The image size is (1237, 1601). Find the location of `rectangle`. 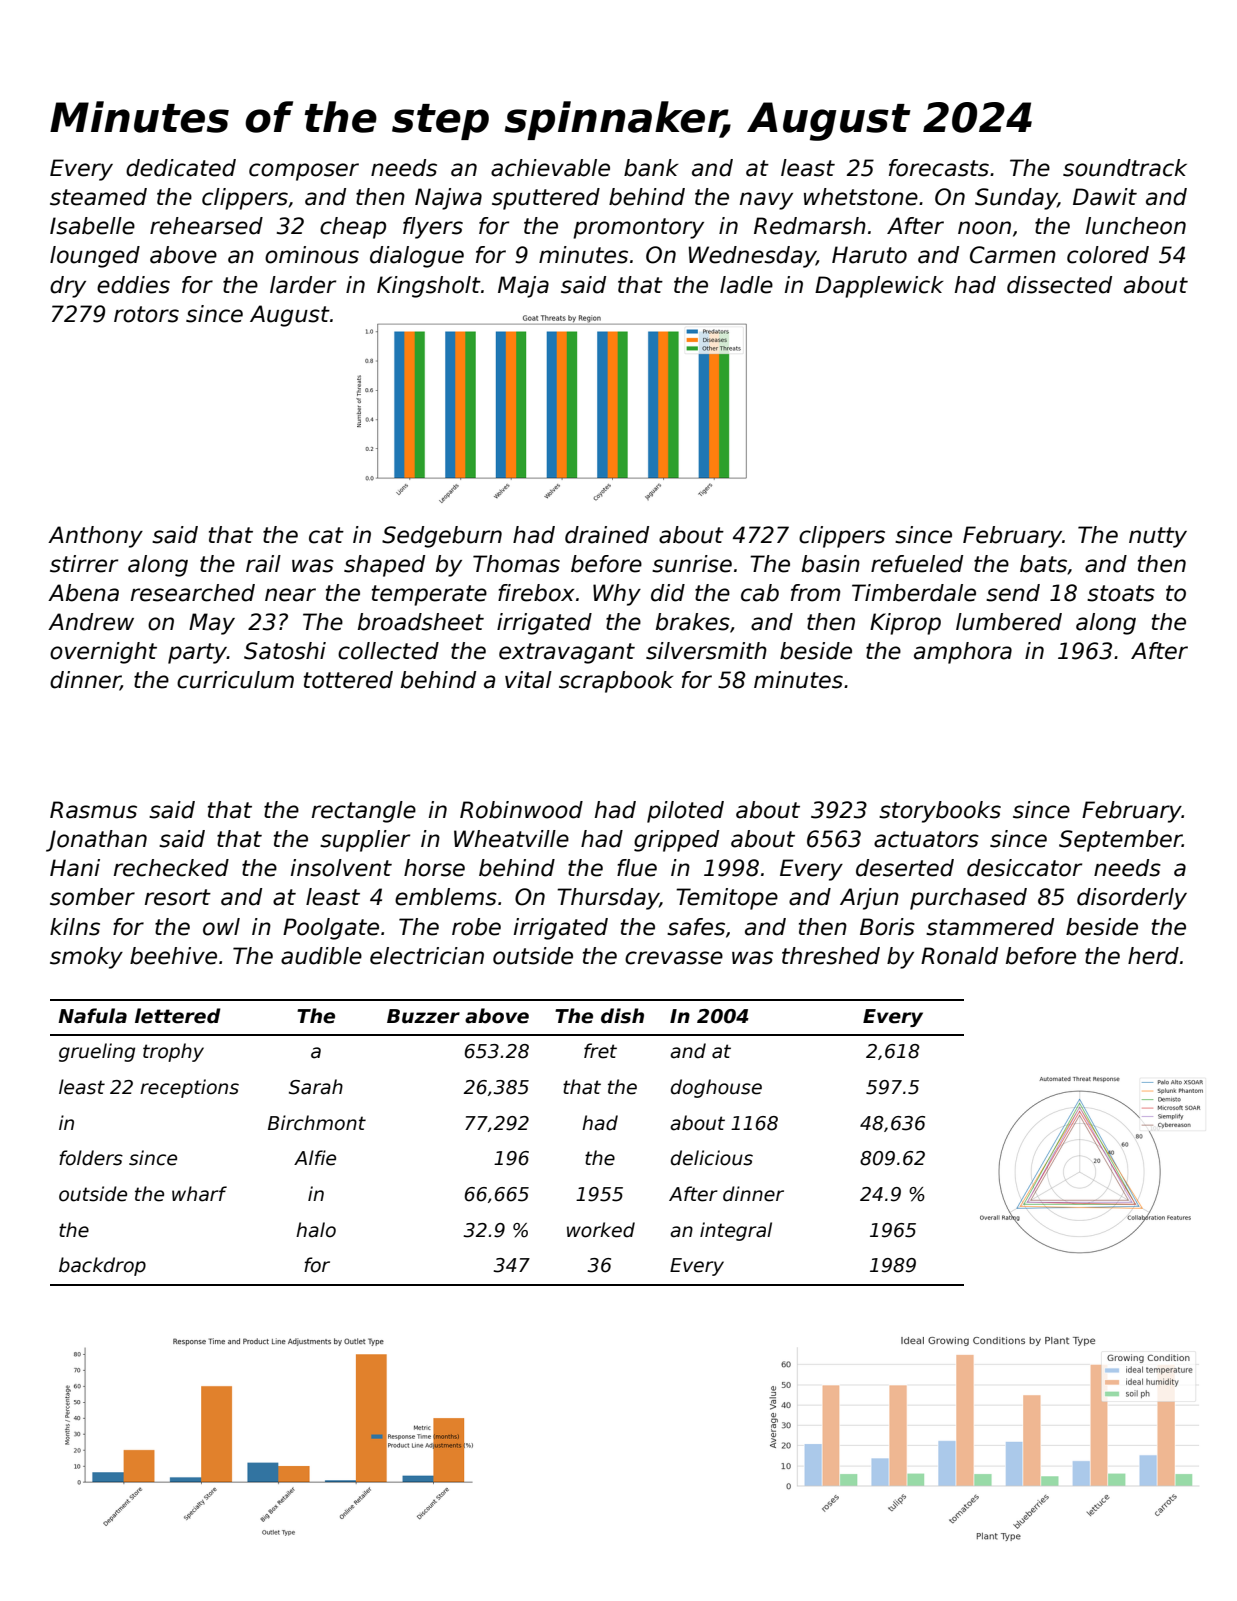

rectangle is located at coordinates (364, 812).
